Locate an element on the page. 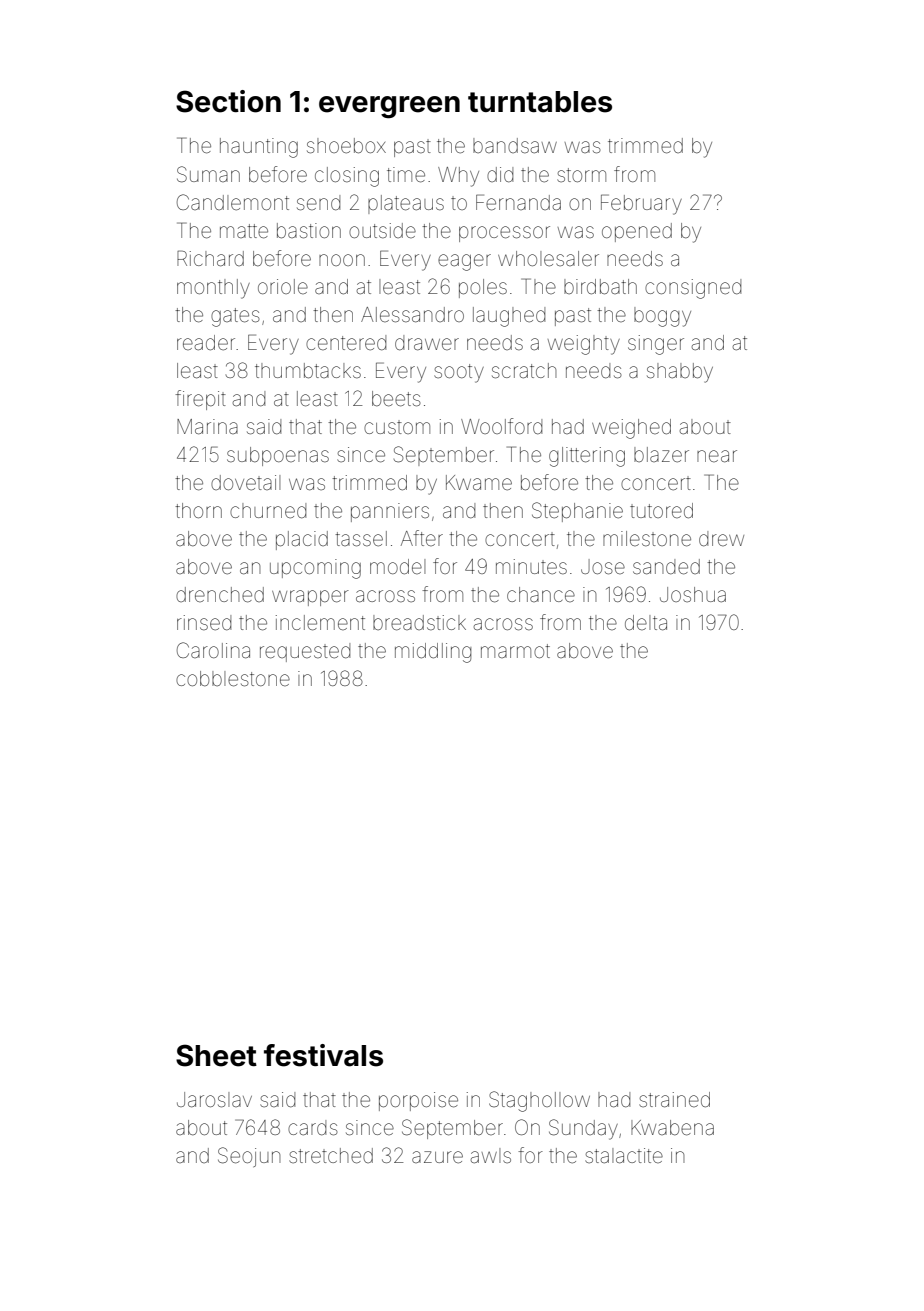 The image size is (924, 1311). February is located at coordinates (641, 204).
